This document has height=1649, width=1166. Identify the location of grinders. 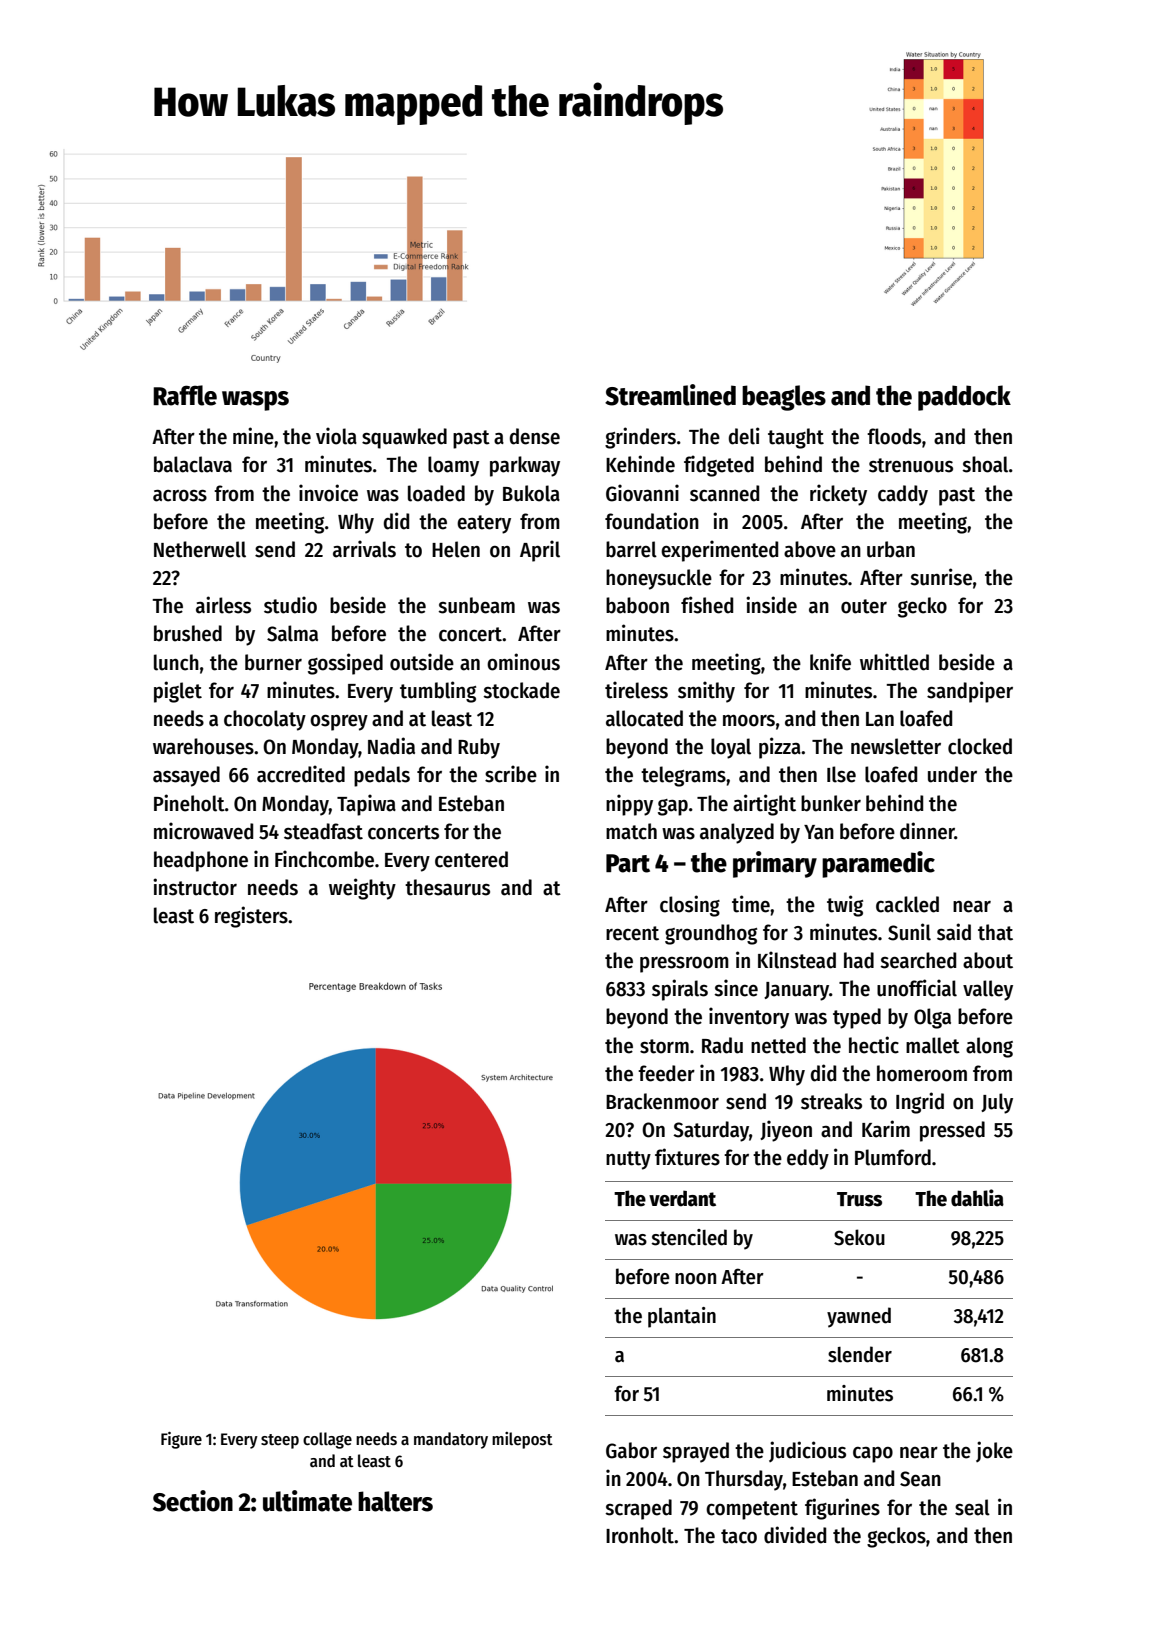
(640, 438).
